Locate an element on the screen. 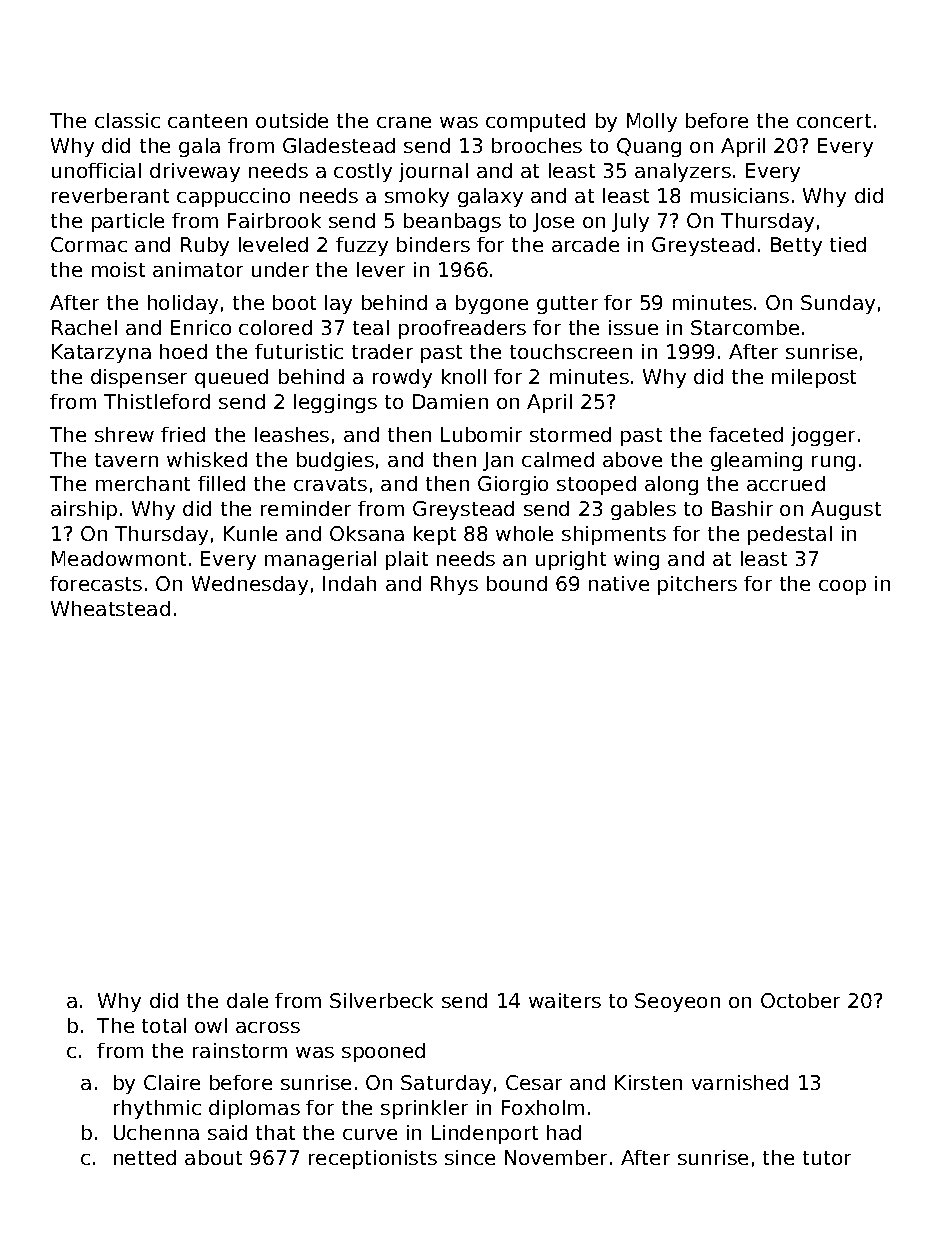 The image size is (952, 1233). crane is located at coordinates (404, 122).
